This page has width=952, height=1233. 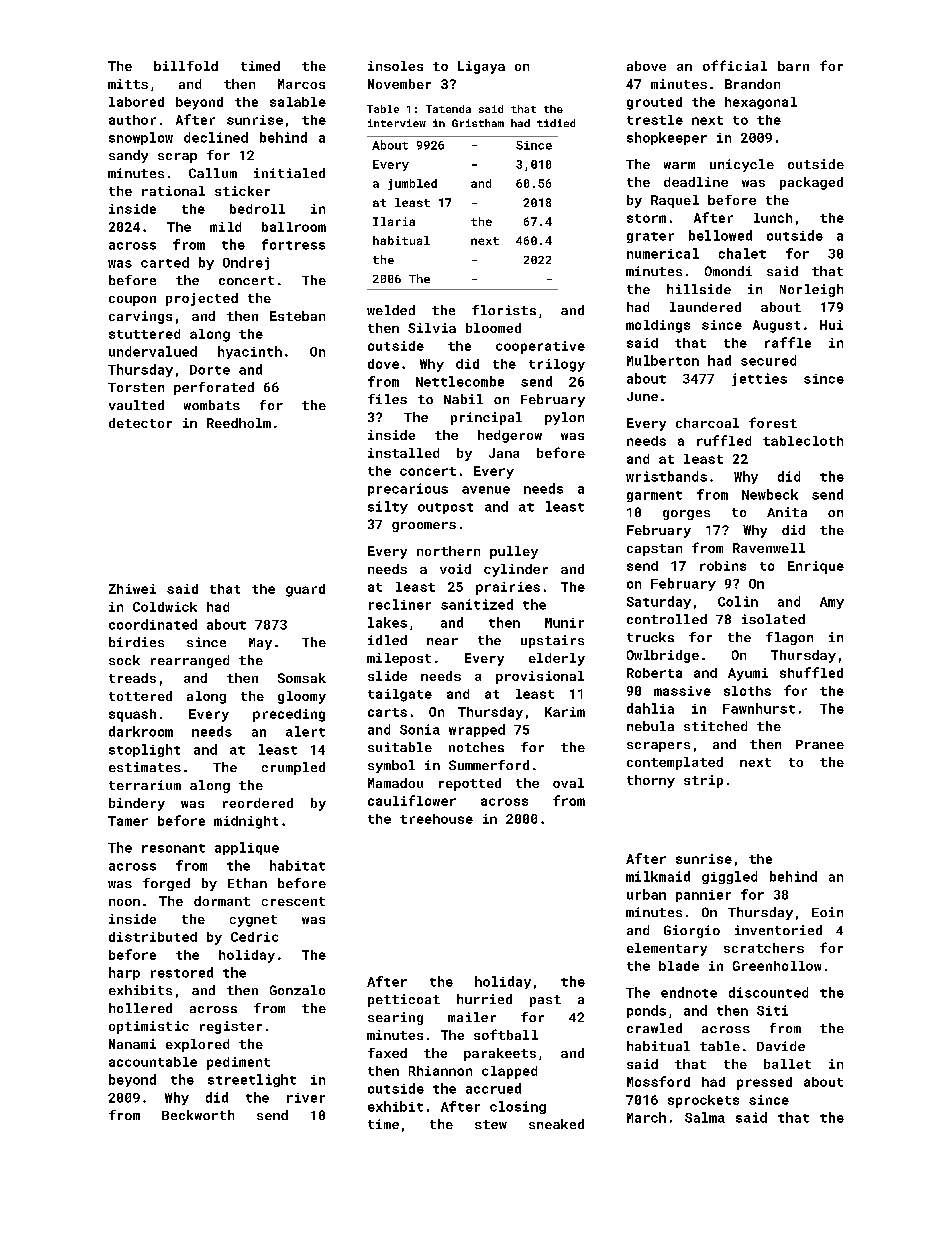 What do you see at coordinates (811, 672) in the page?
I see `shuffled` at bounding box center [811, 672].
